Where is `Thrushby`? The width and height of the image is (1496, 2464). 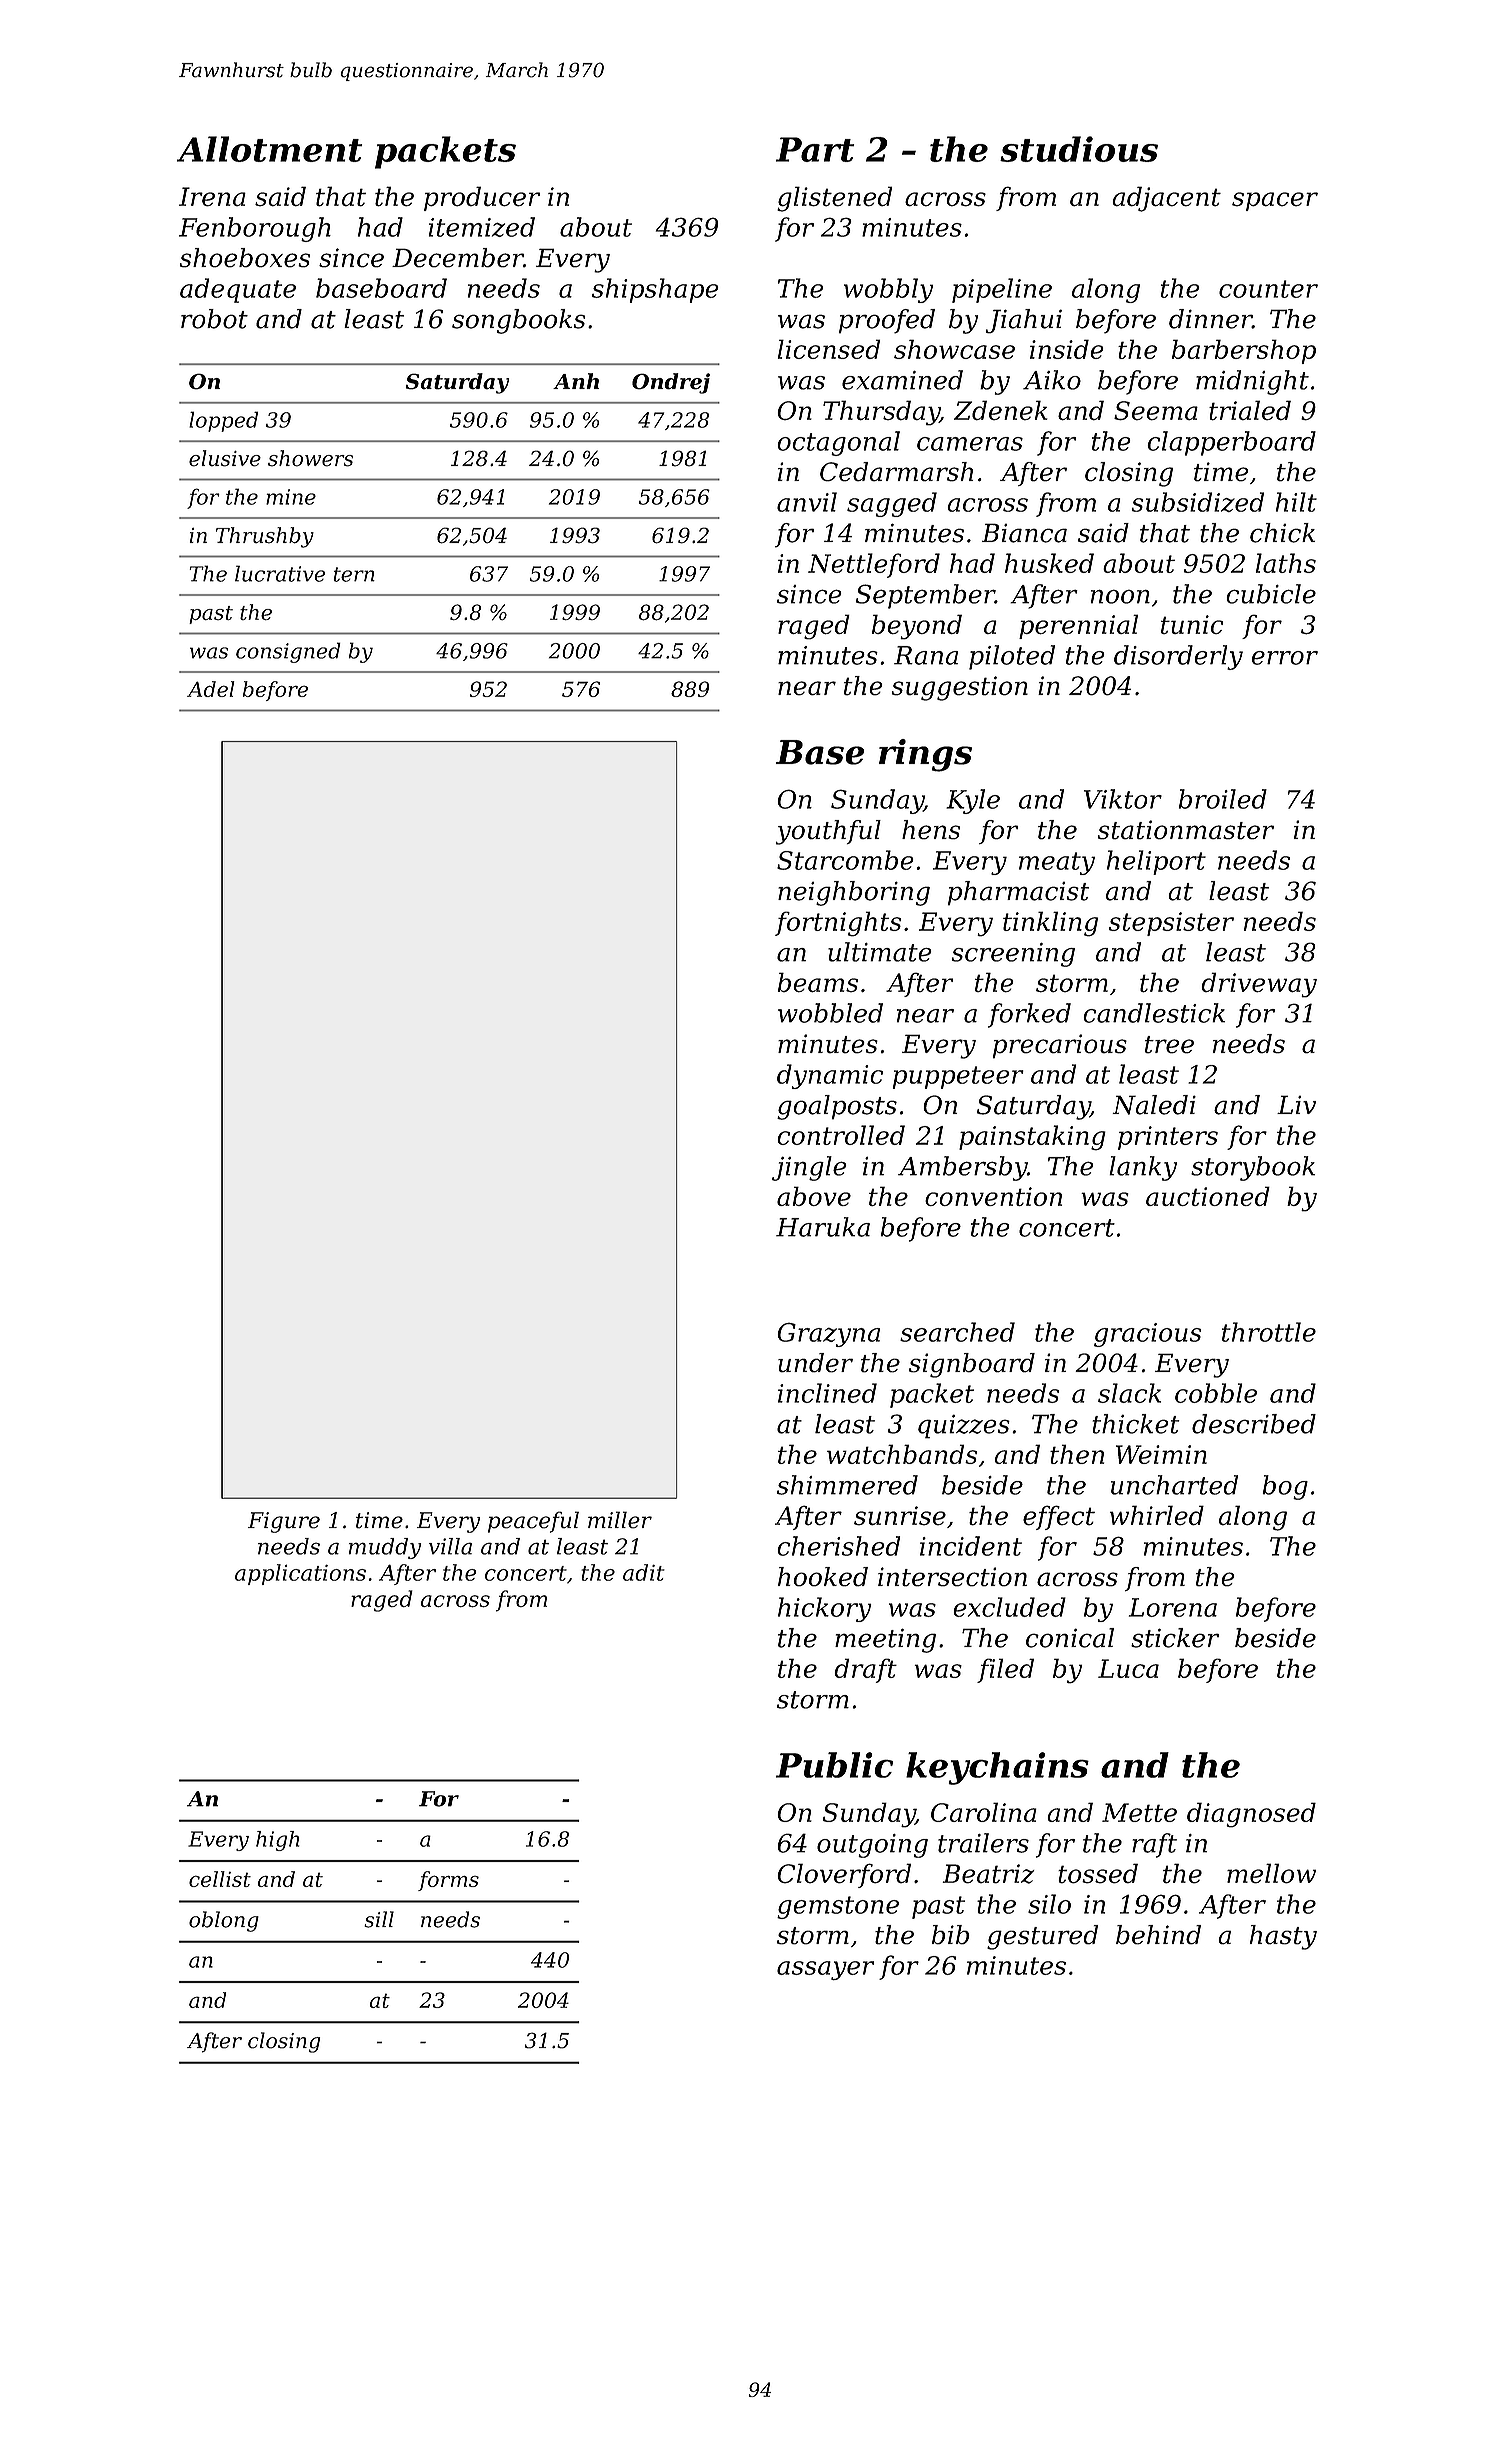 Thrushby is located at coordinates (265, 537).
